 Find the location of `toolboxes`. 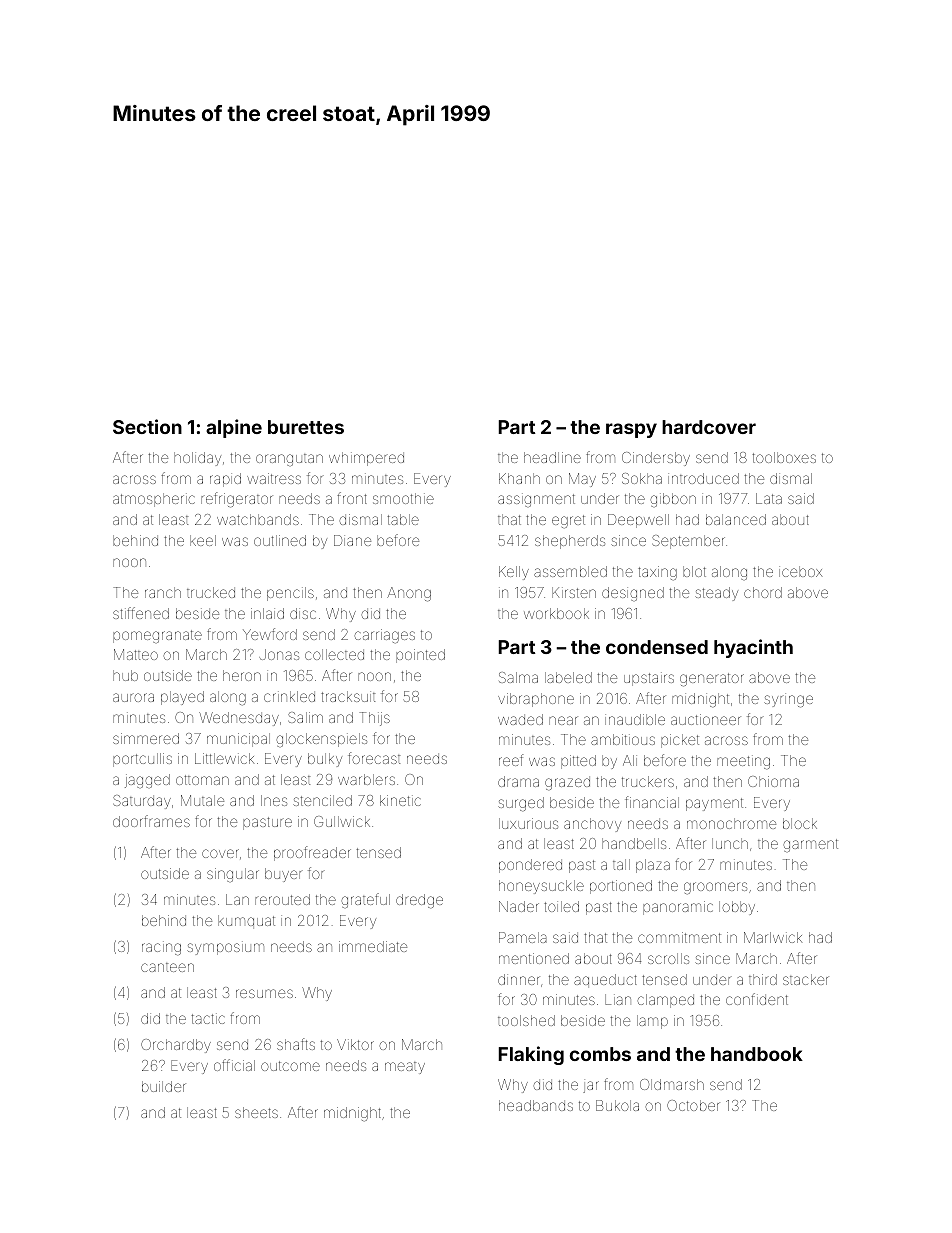

toolboxes is located at coordinates (784, 457).
